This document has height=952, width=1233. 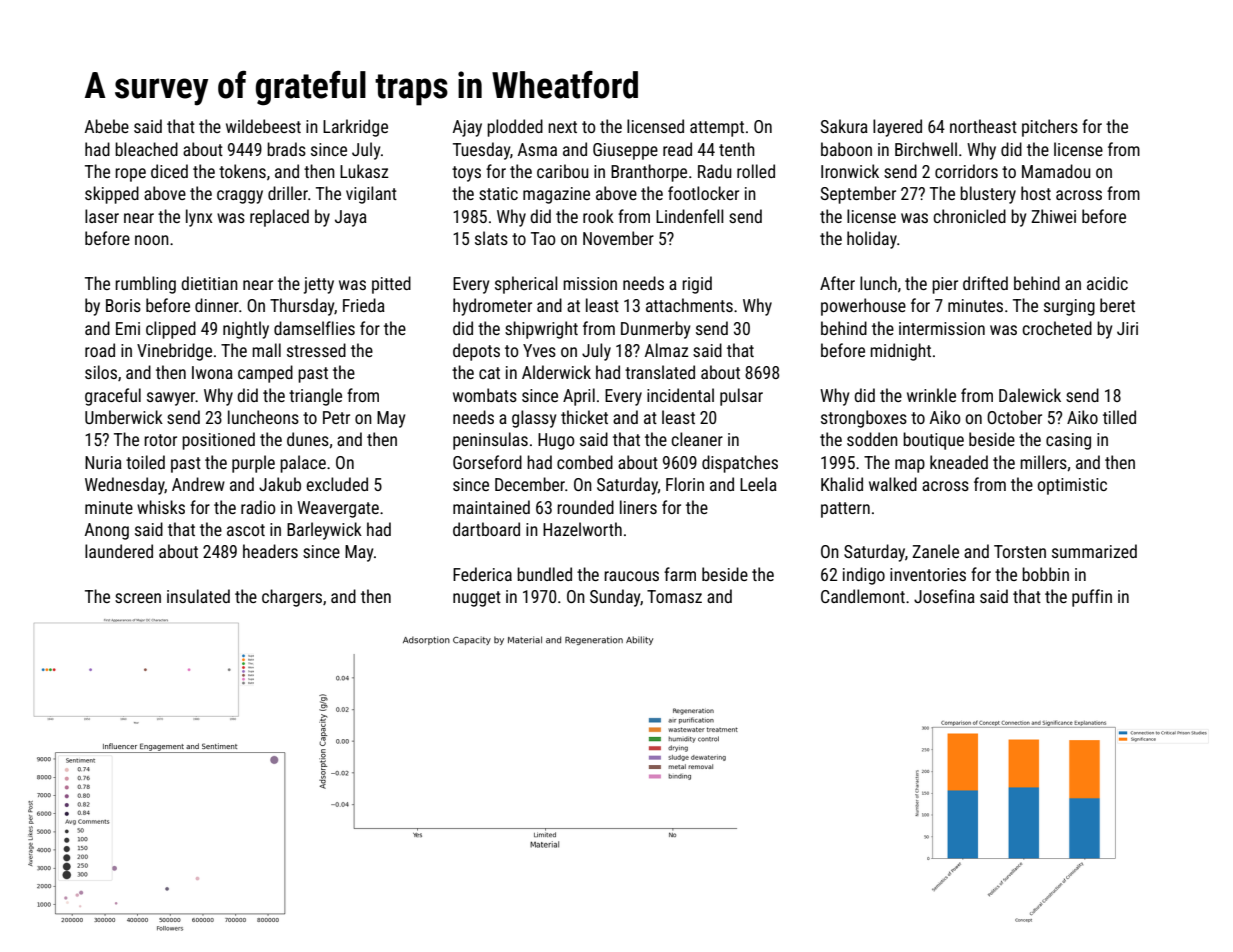 I want to click on dispatches, so click(x=740, y=464).
